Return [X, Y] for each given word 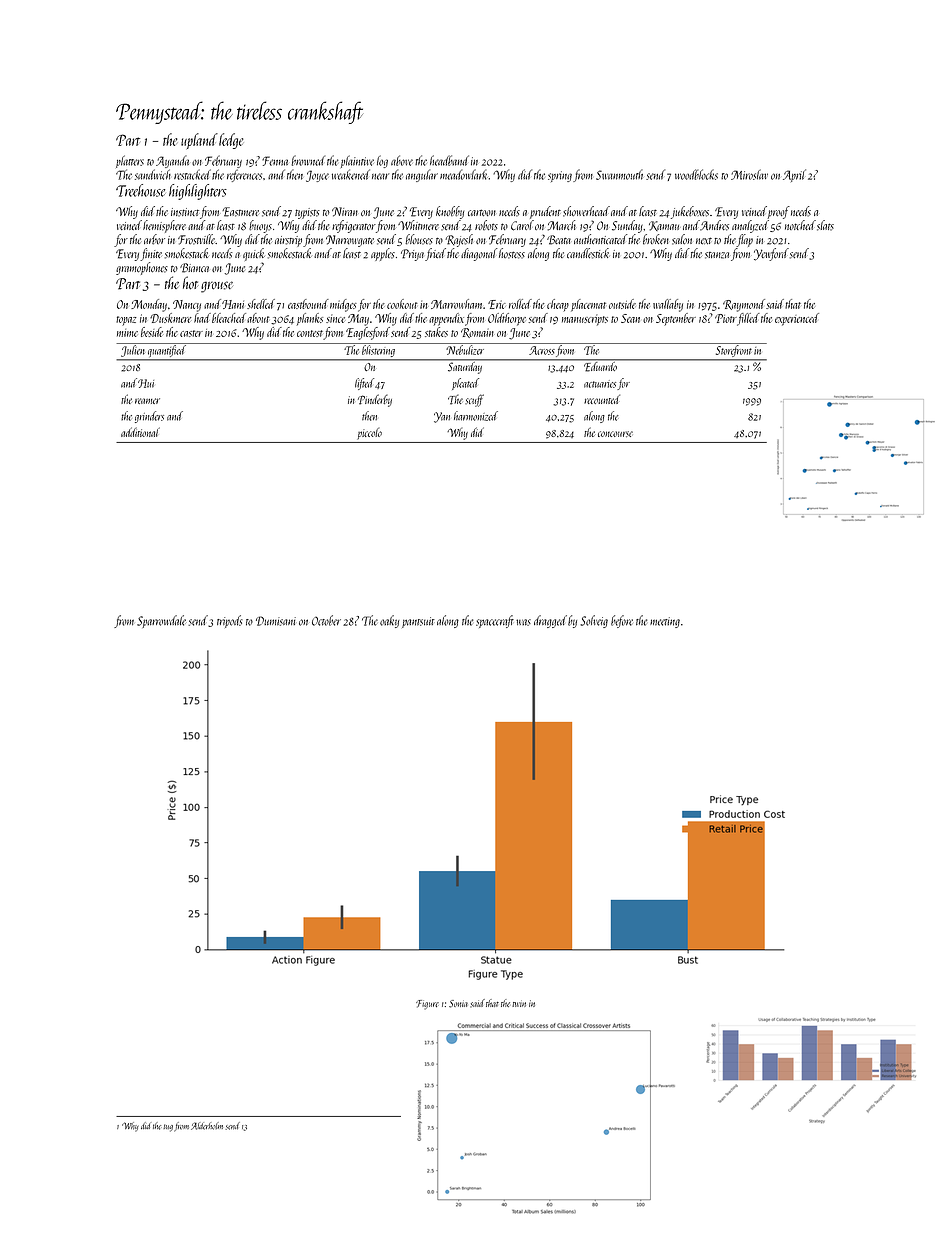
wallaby [668, 305]
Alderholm [207, 1126]
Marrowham [456, 304]
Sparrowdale [161, 621]
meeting [665, 622]
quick [254, 254]
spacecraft [495, 621]
